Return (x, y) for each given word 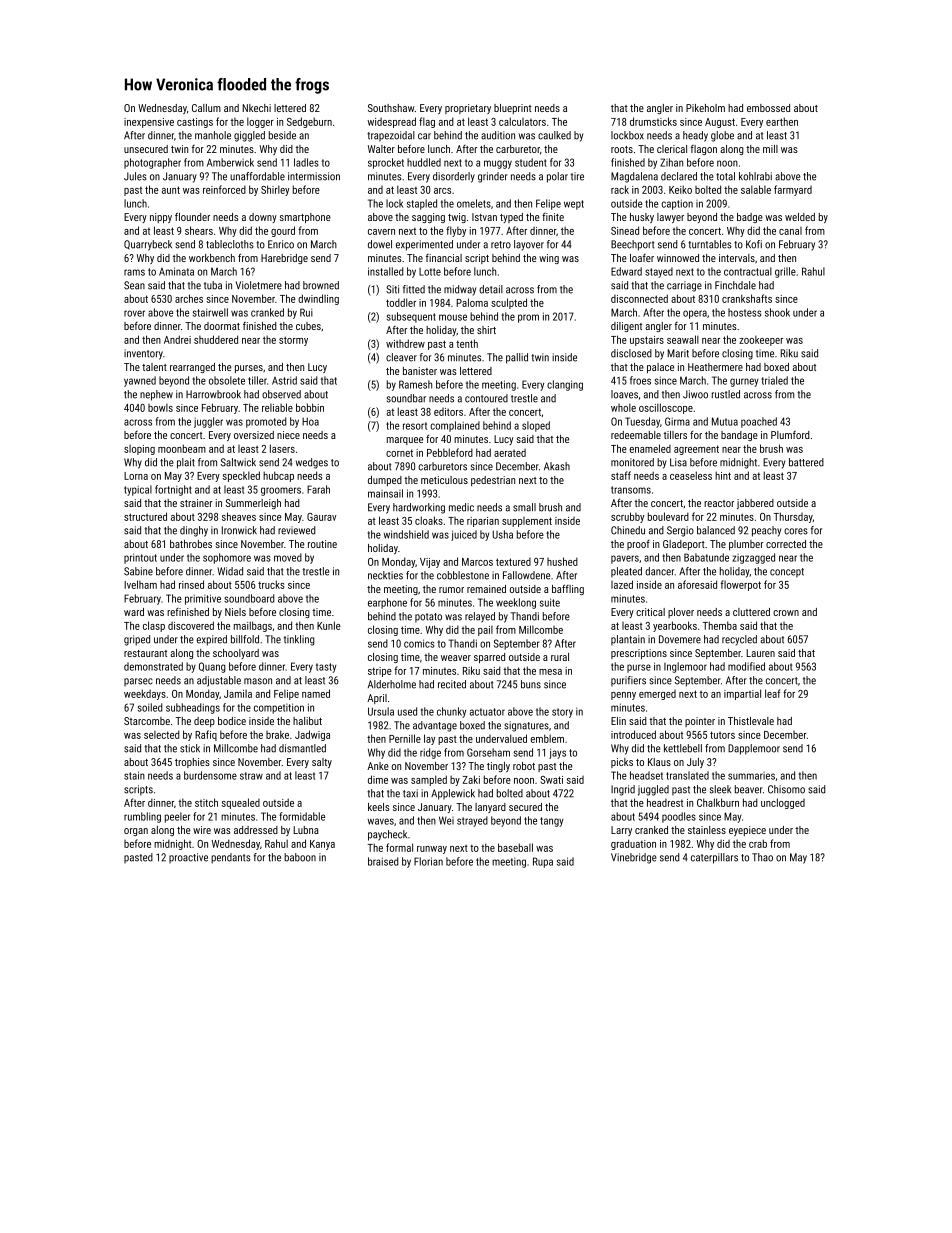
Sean (134, 285)
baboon (300, 857)
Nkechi (256, 108)
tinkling (299, 640)
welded (800, 217)
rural (560, 657)
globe (722, 136)
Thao (762, 857)
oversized (254, 435)
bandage (739, 436)
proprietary (468, 109)
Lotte (430, 272)
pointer (700, 722)
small (524, 507)
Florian (428, 861)
